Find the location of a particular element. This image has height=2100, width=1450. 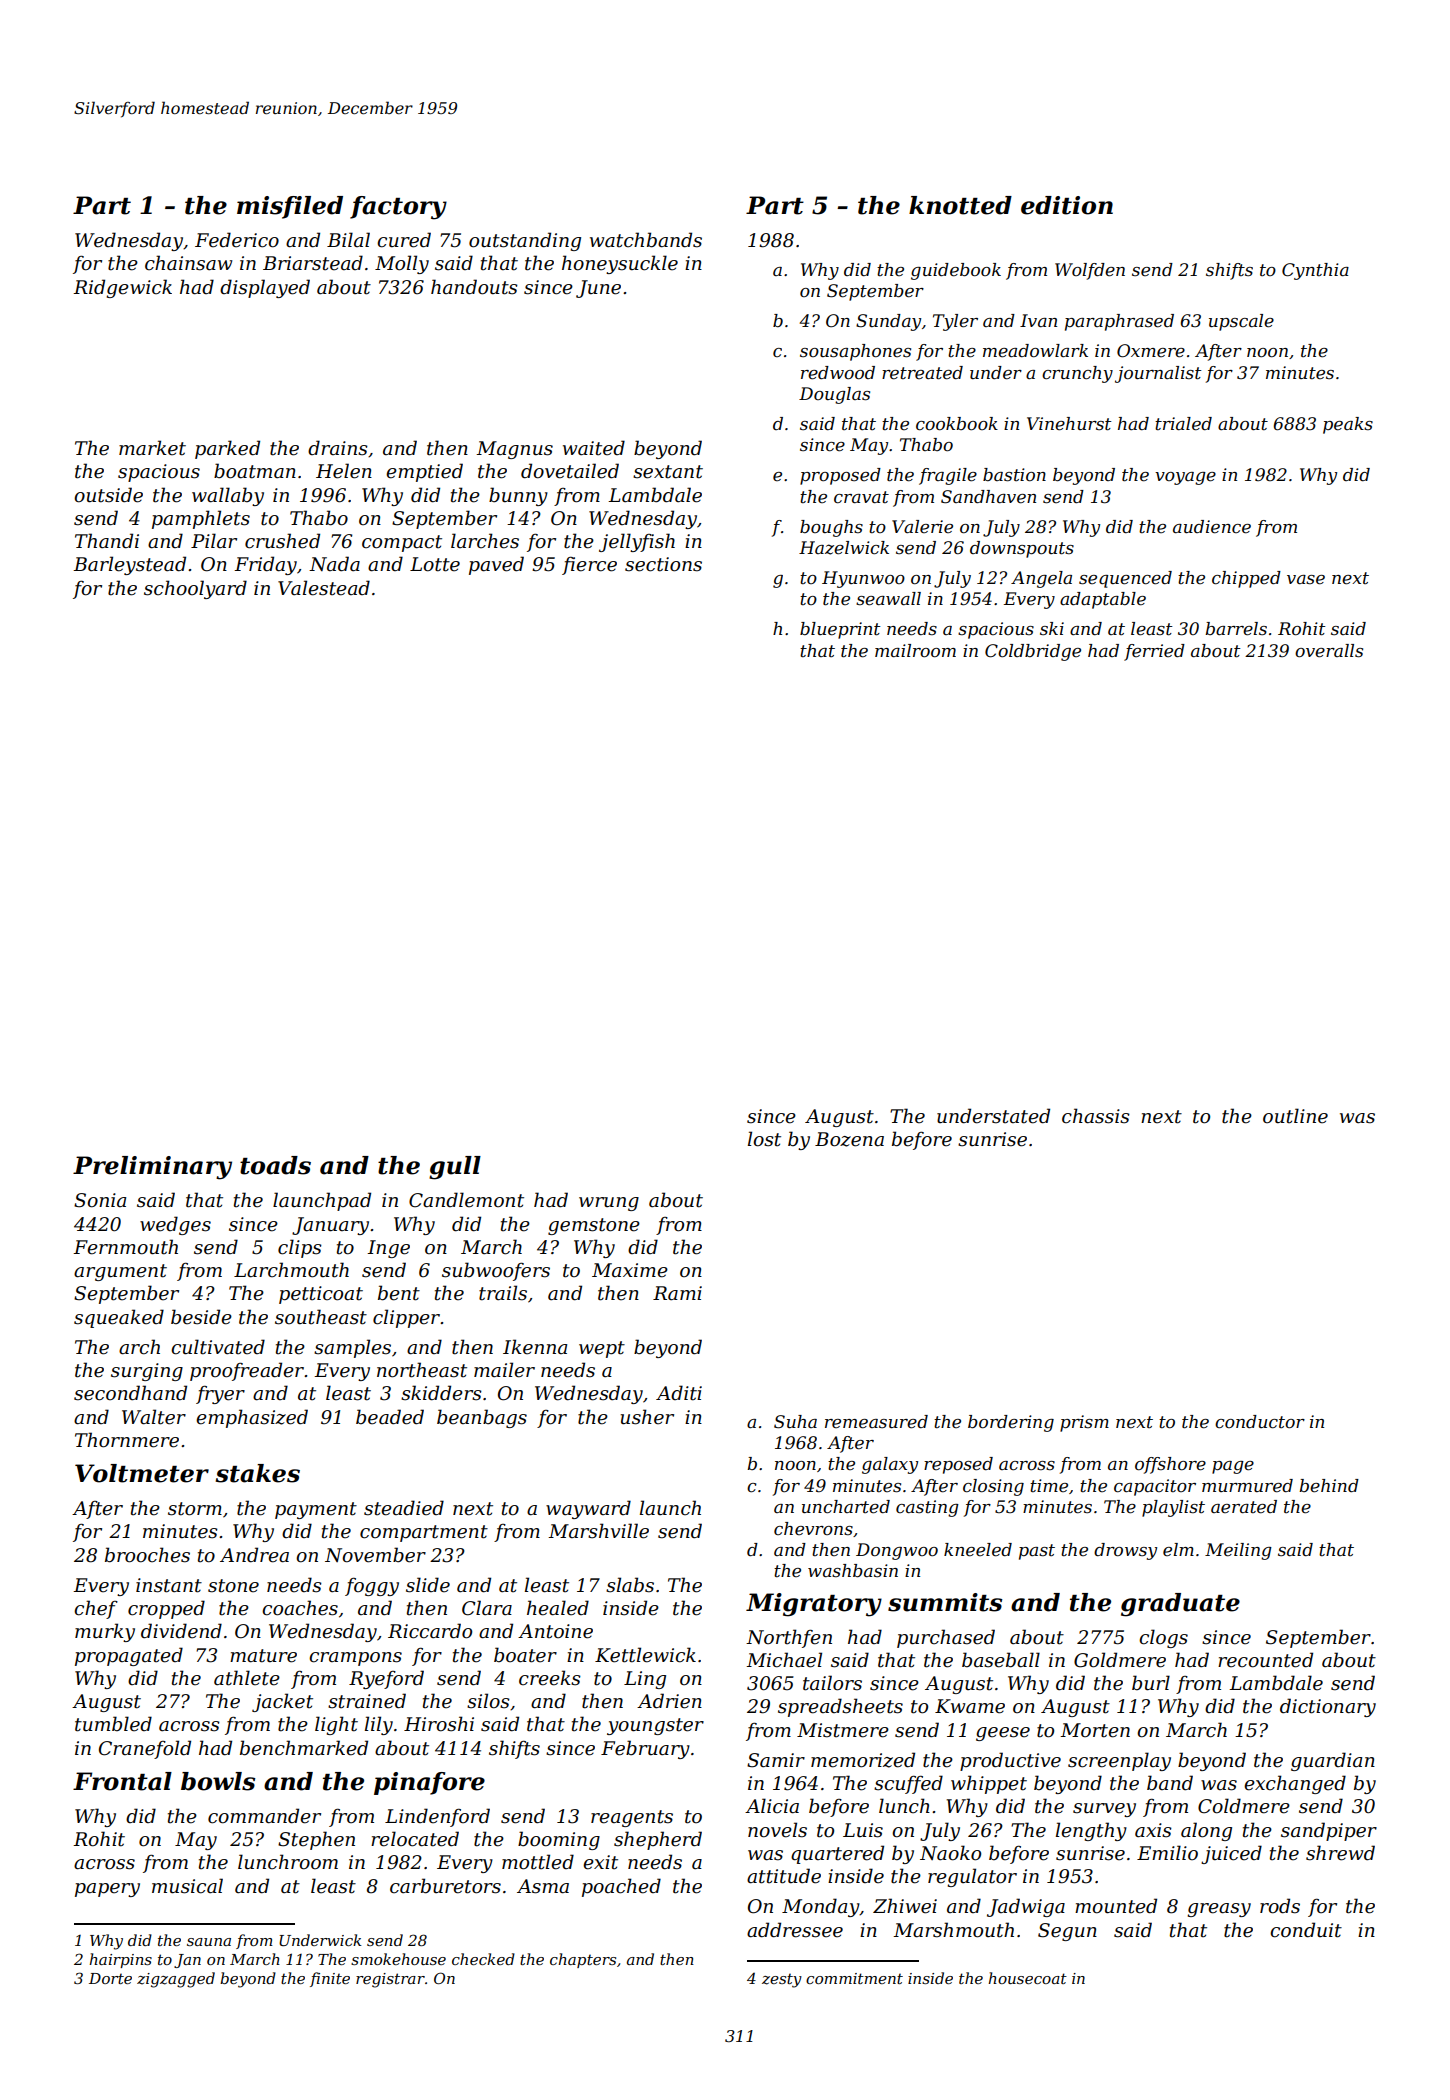

mailroom is located at coordinates (915, 650).
